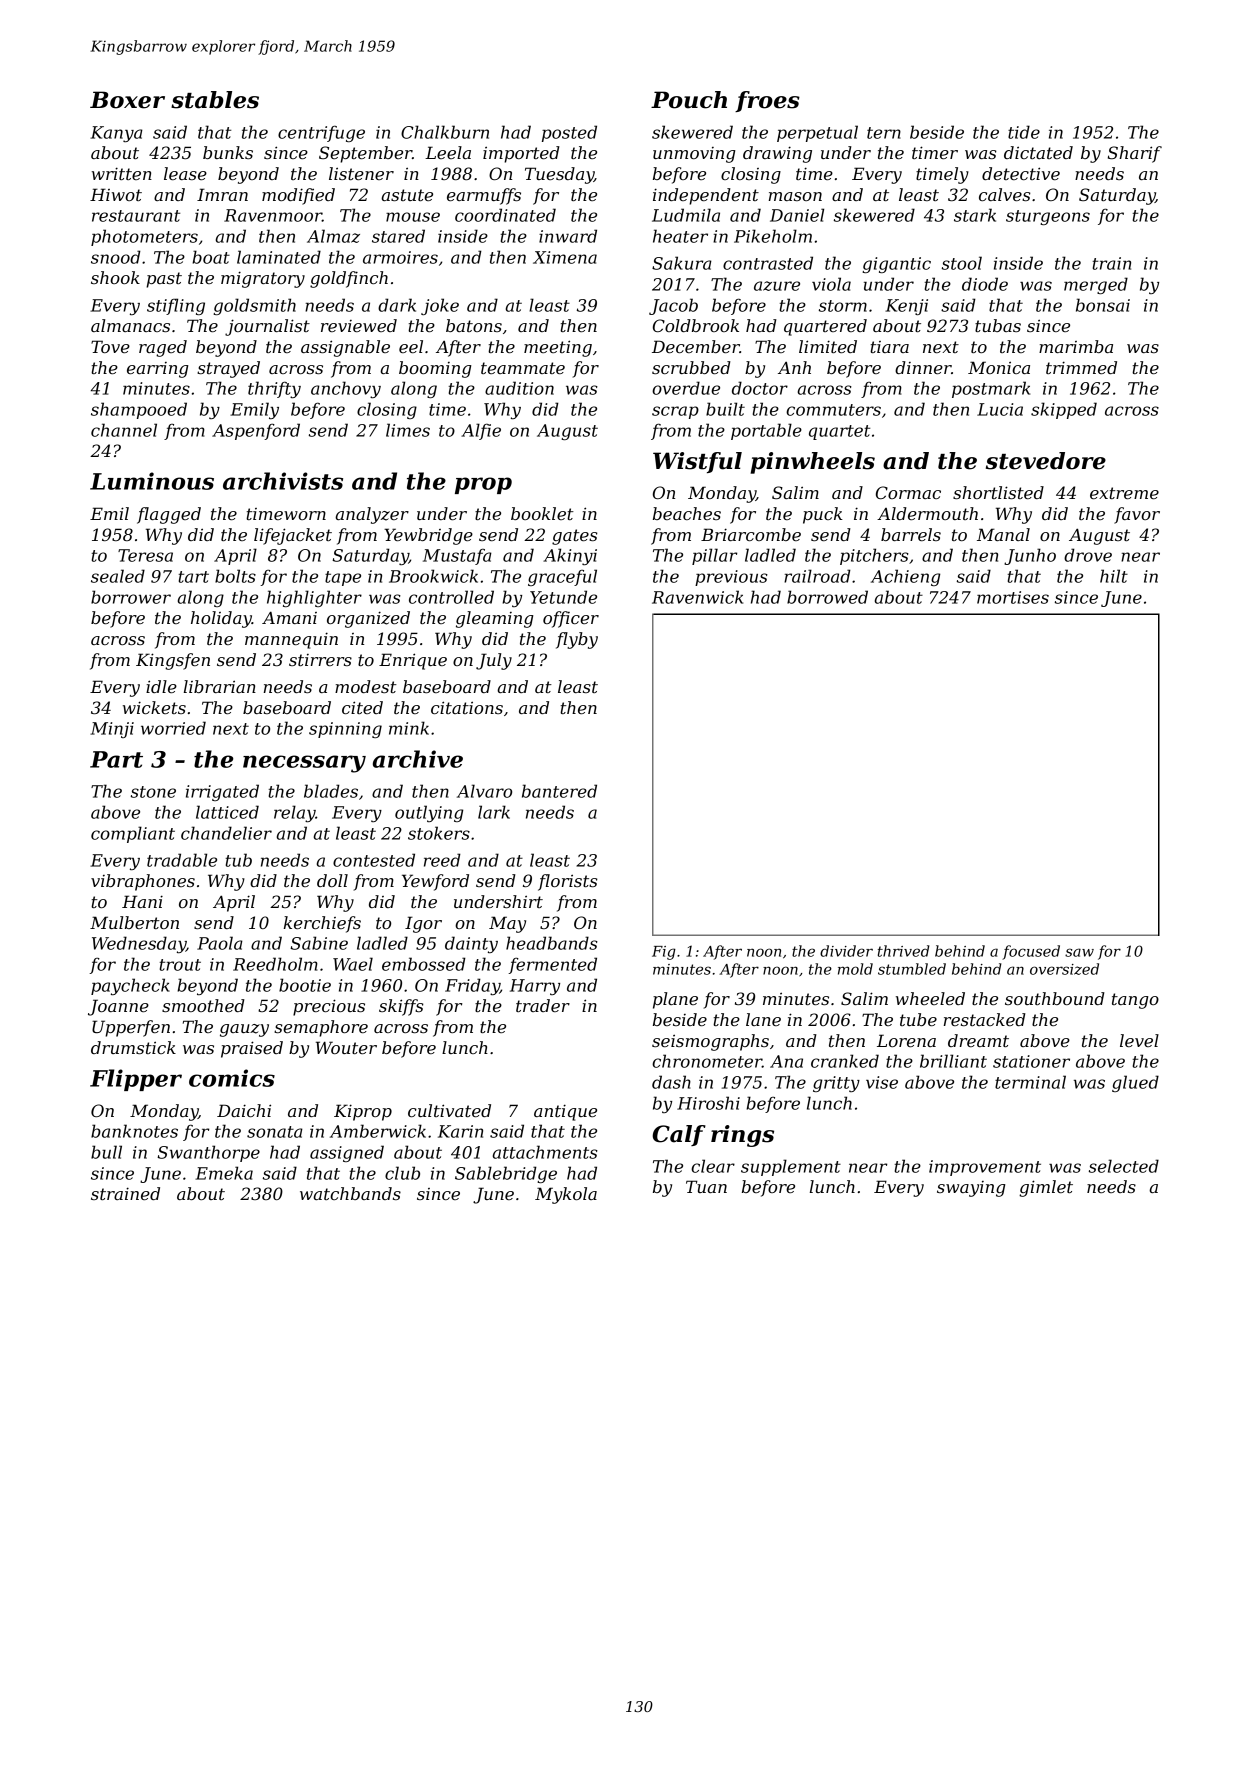 Image resolution: width=1250 pixels, height=1768 pixels. I want to click on skipped, so click(1064, 410).
